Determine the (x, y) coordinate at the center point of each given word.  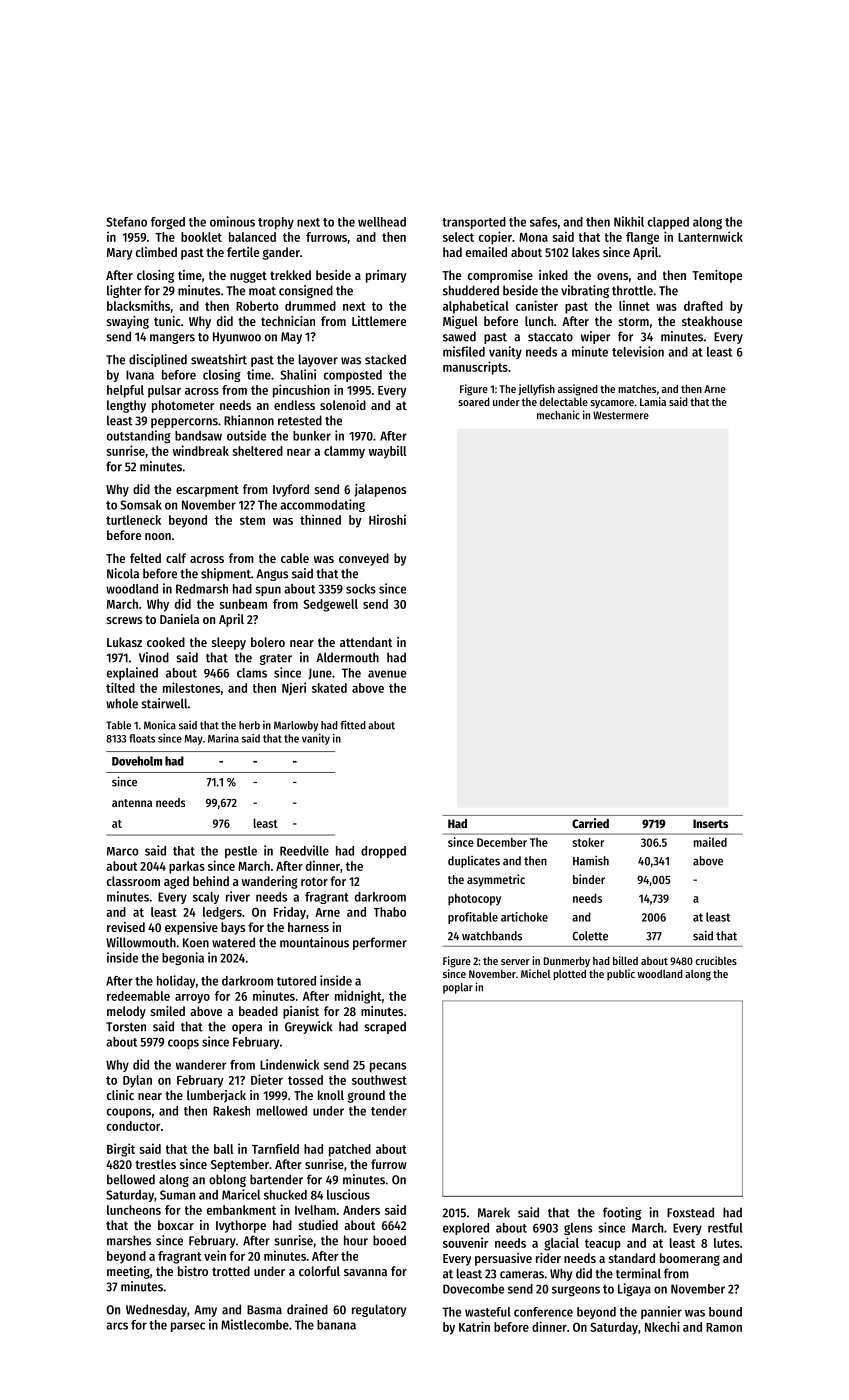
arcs (117, 1326)
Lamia (653, 401)
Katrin (474, 1326)
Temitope (717, 276)
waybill (387, 452)
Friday (290, 913)
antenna (132, 803)
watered (233, 942)
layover (318, 360)
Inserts (710, 823)
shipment (226, 574)
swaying (128, 322)
